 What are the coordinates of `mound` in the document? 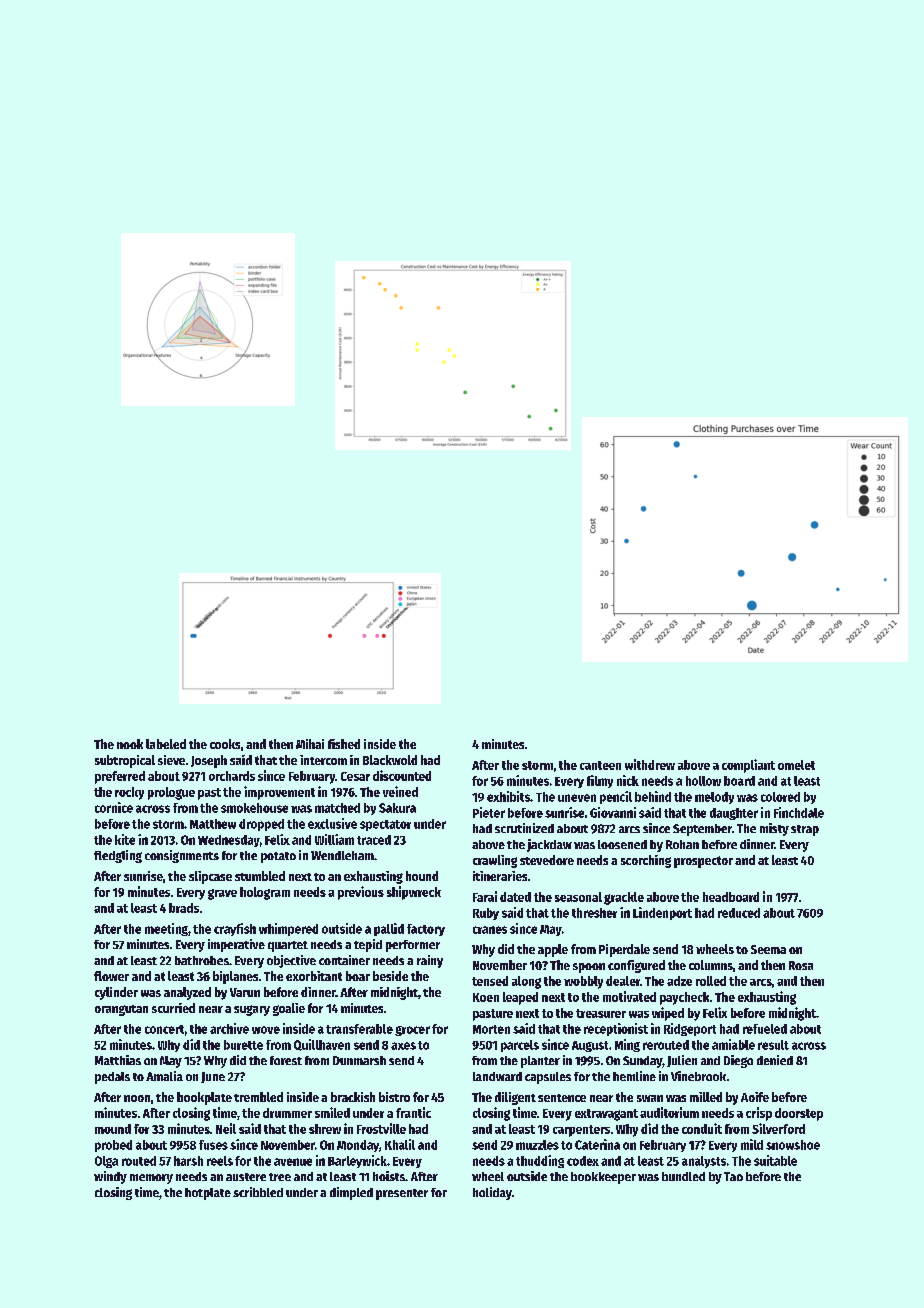 It's located at (113, 1129).
